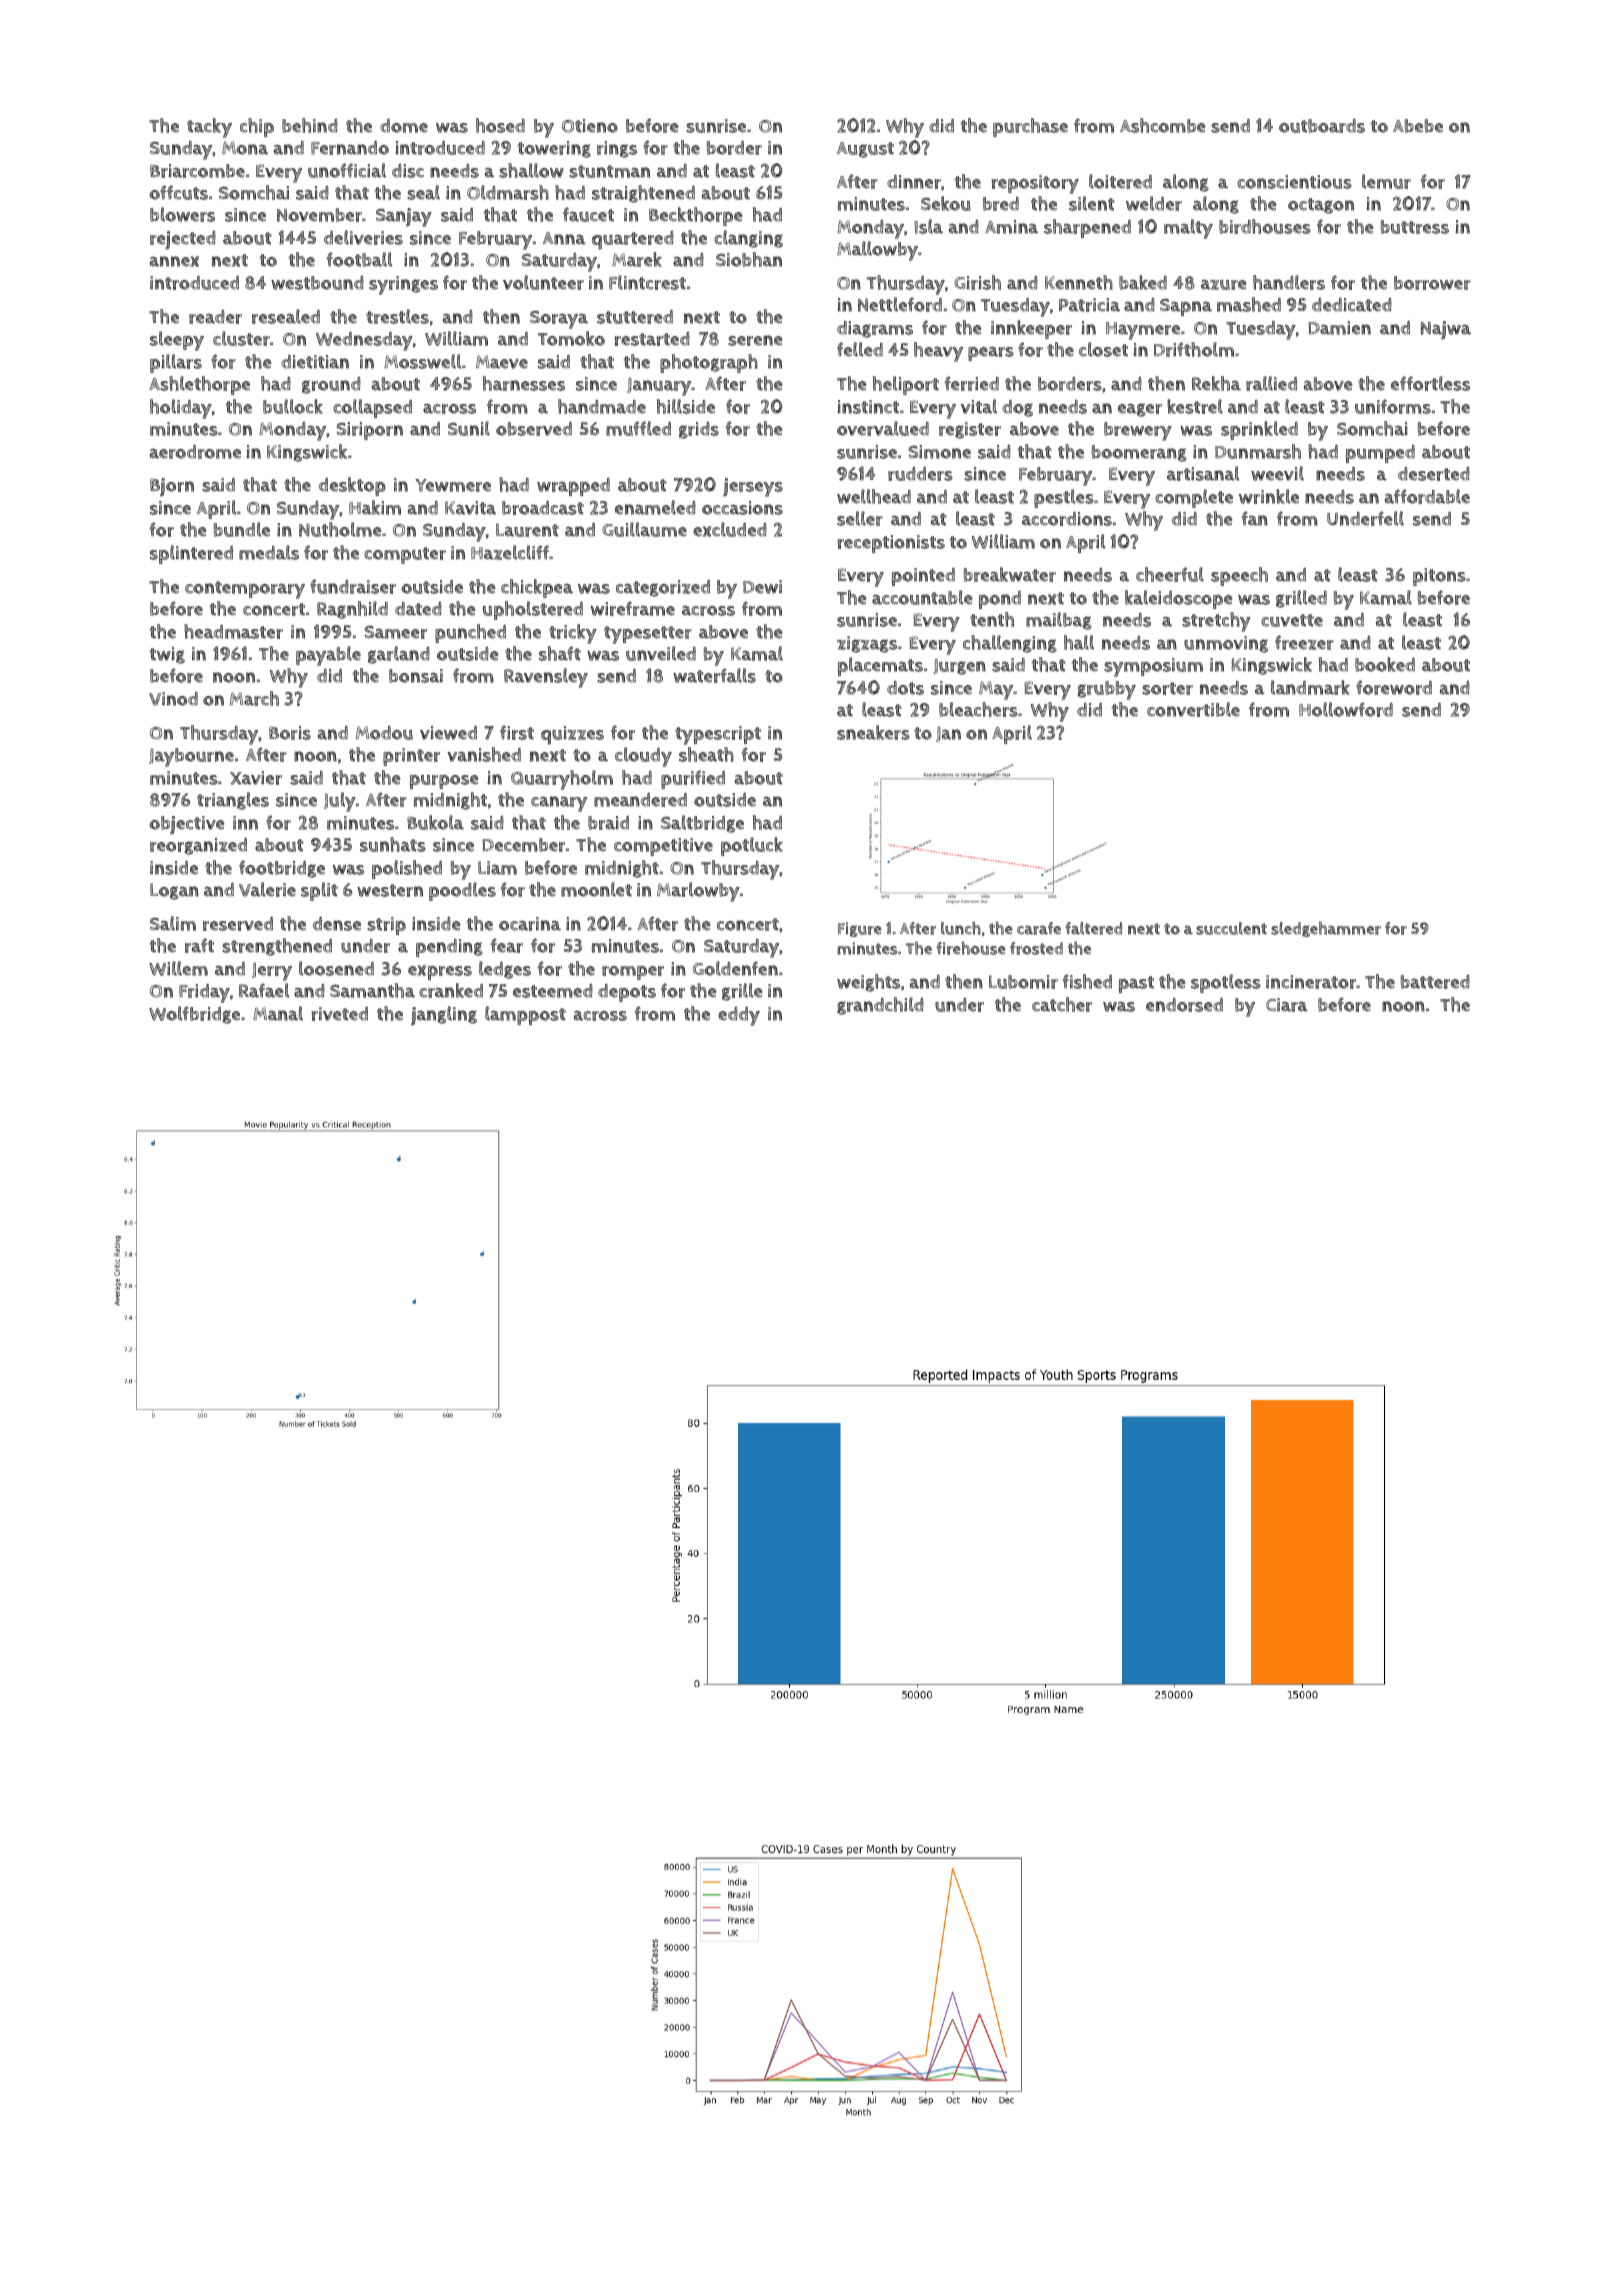 Image resolution: width=1620 pixels, height=2292 pixels. I want to click on Ashcombe, so click(1163, 125).
